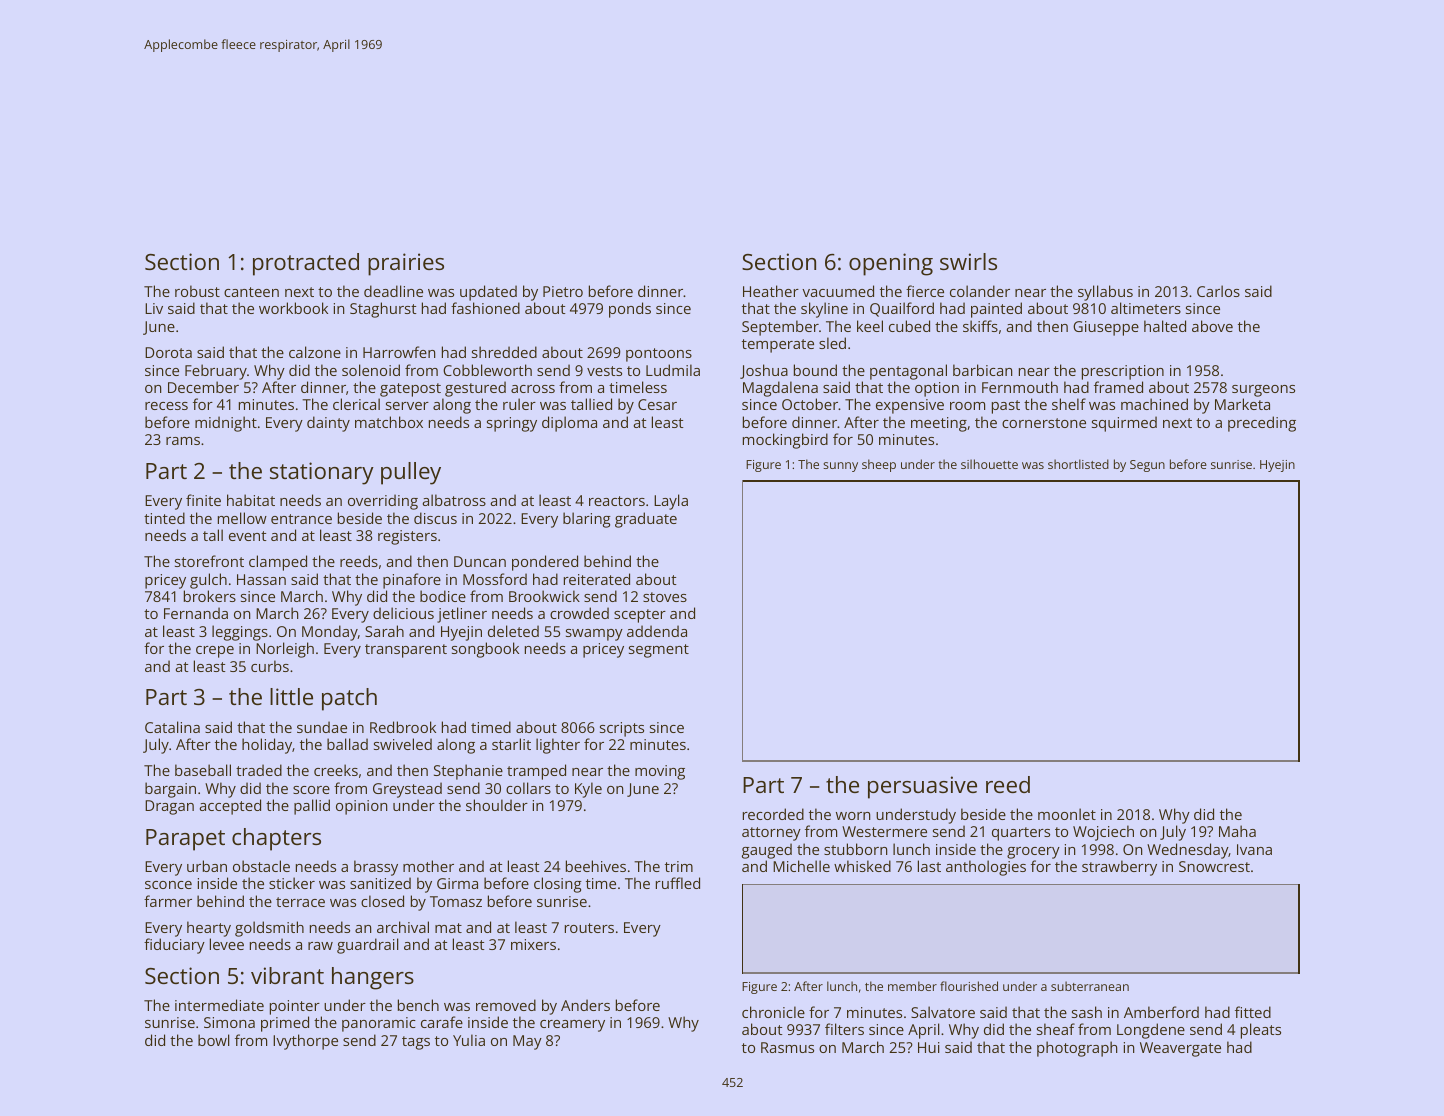 This image has height=1116, width=1444. I want to click on pulley, so click(411, 473).
